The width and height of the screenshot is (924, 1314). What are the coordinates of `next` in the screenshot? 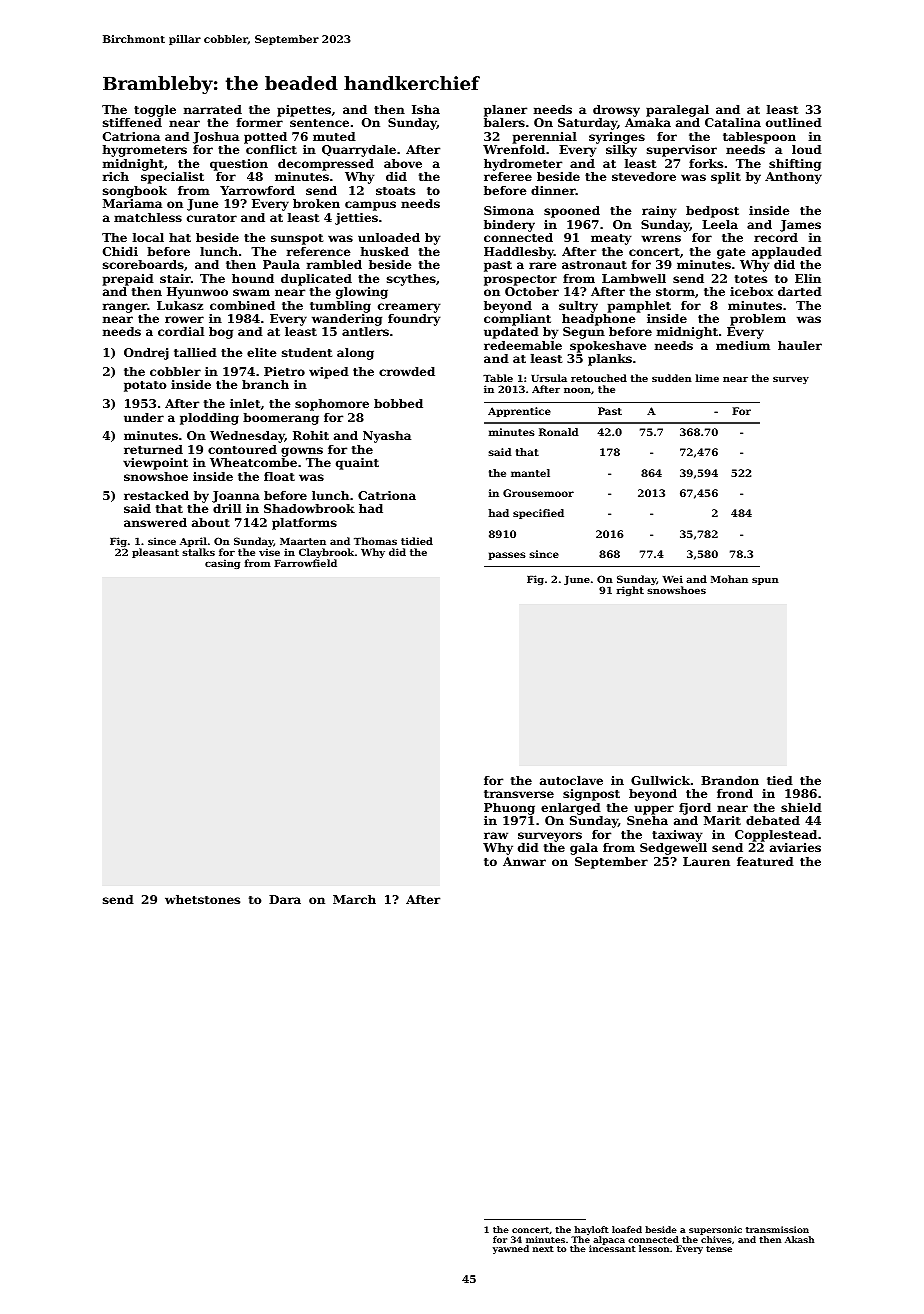 It's located at (543, 1249).
